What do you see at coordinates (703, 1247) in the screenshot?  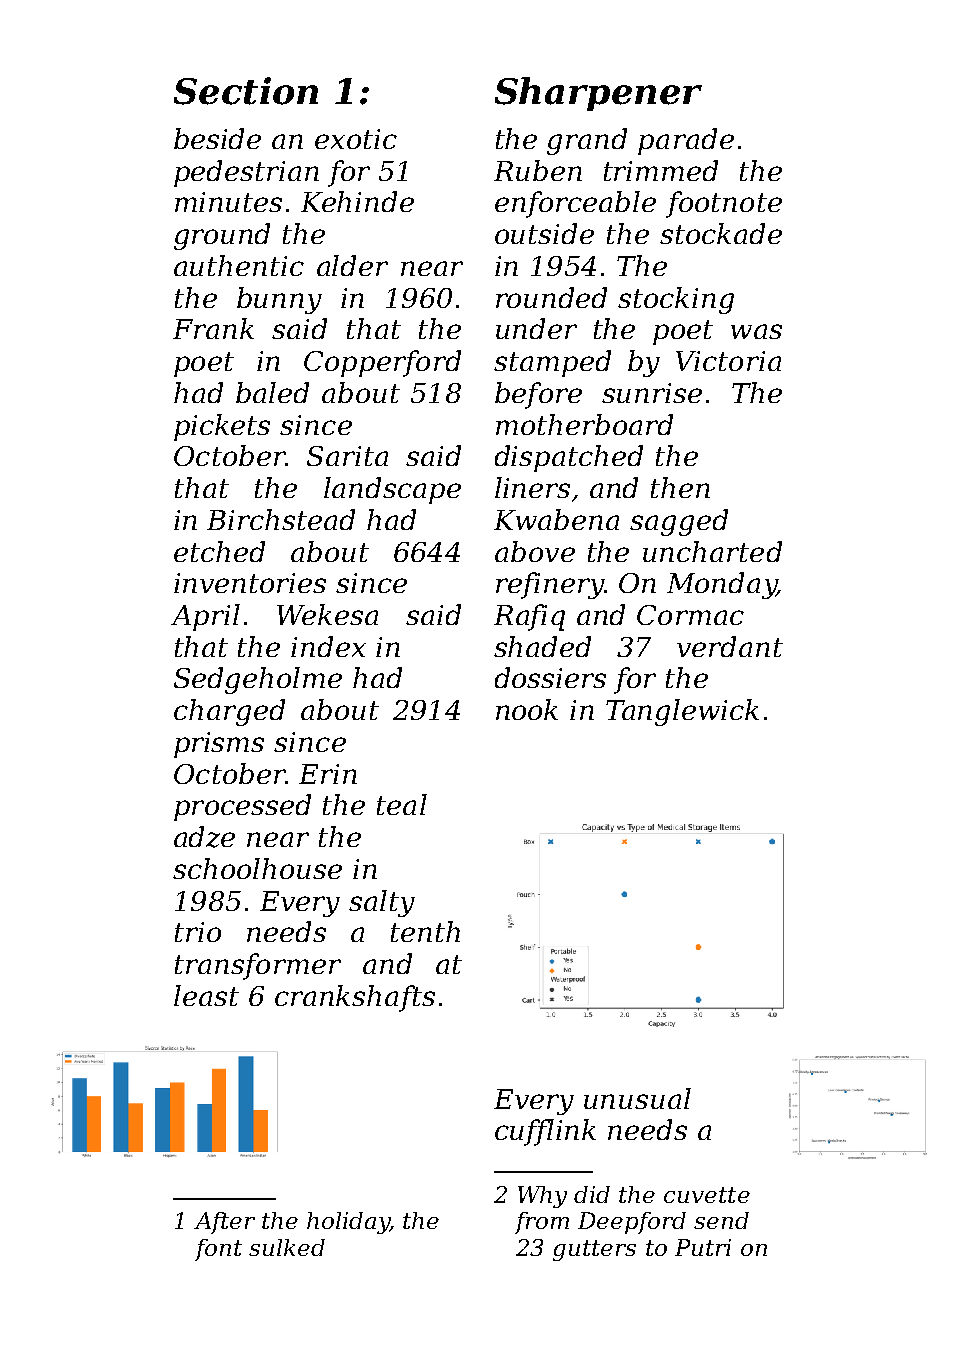 I see `Putri` at bounding box center [703, 1247].
